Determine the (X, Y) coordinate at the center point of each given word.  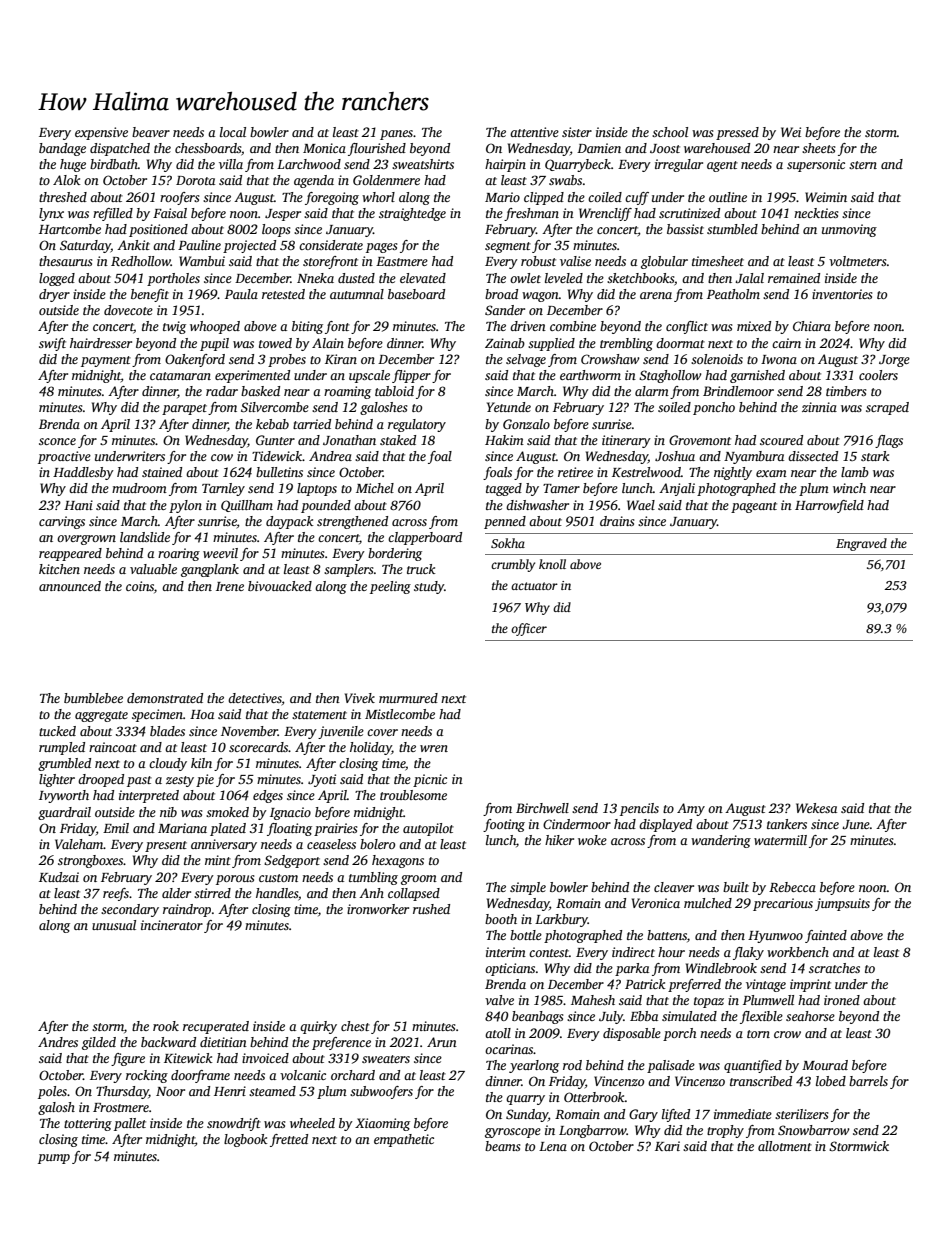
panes (396, 135)
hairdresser (101, 343)
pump (54, 1159)
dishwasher (537, 505)
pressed (737, 133)
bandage (62, 149)
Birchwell (542, 808)
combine (573, 326)
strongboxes (91, 861)
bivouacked (280, 586)
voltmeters (858, 261)
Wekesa (816, 808)
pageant (754, 507)
